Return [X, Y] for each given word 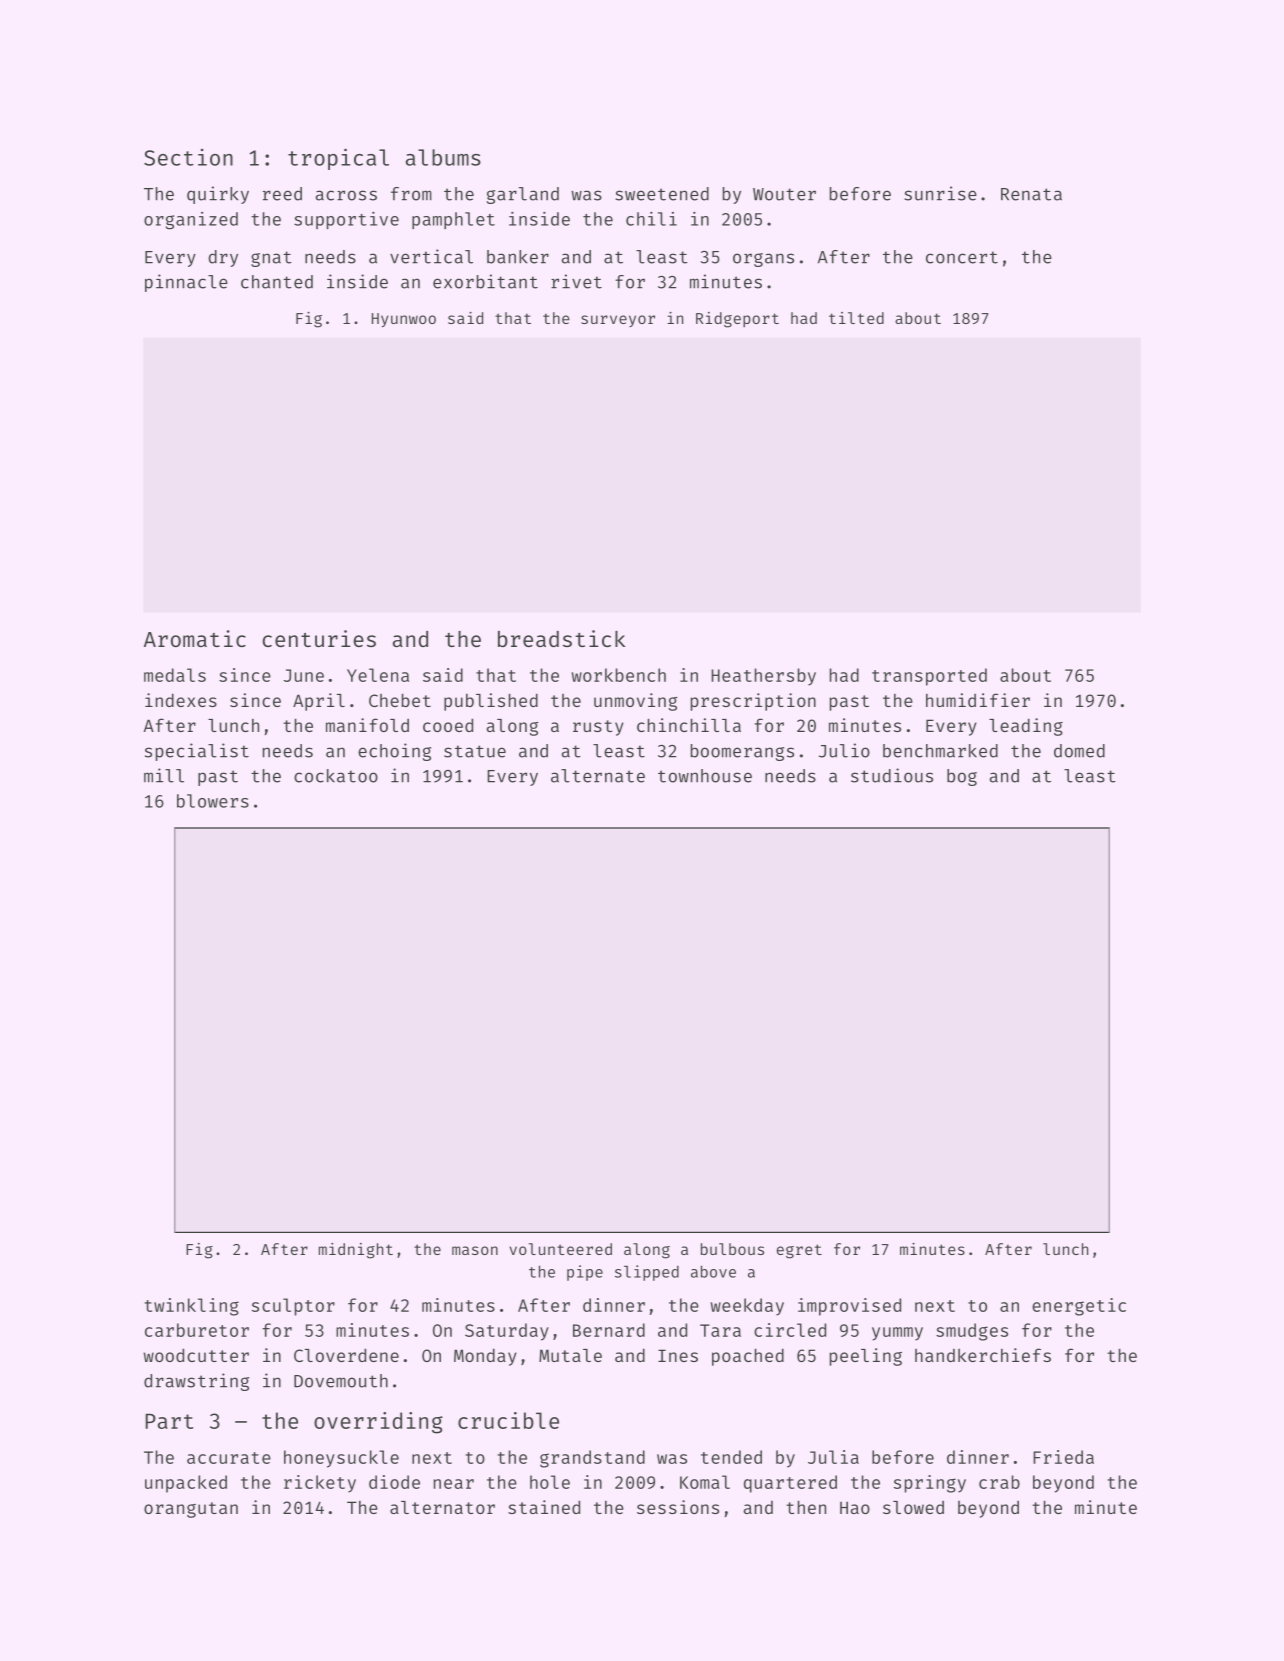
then [806, 1507]
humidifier [978, 700]
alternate [598, 776]
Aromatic [195, 638]
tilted [856, 318]
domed [1079, 751]
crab [999, 1482]
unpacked [186, 1484]
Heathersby [763, 677]
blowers [213, 801]
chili [651, 219]
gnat [271, 259]
